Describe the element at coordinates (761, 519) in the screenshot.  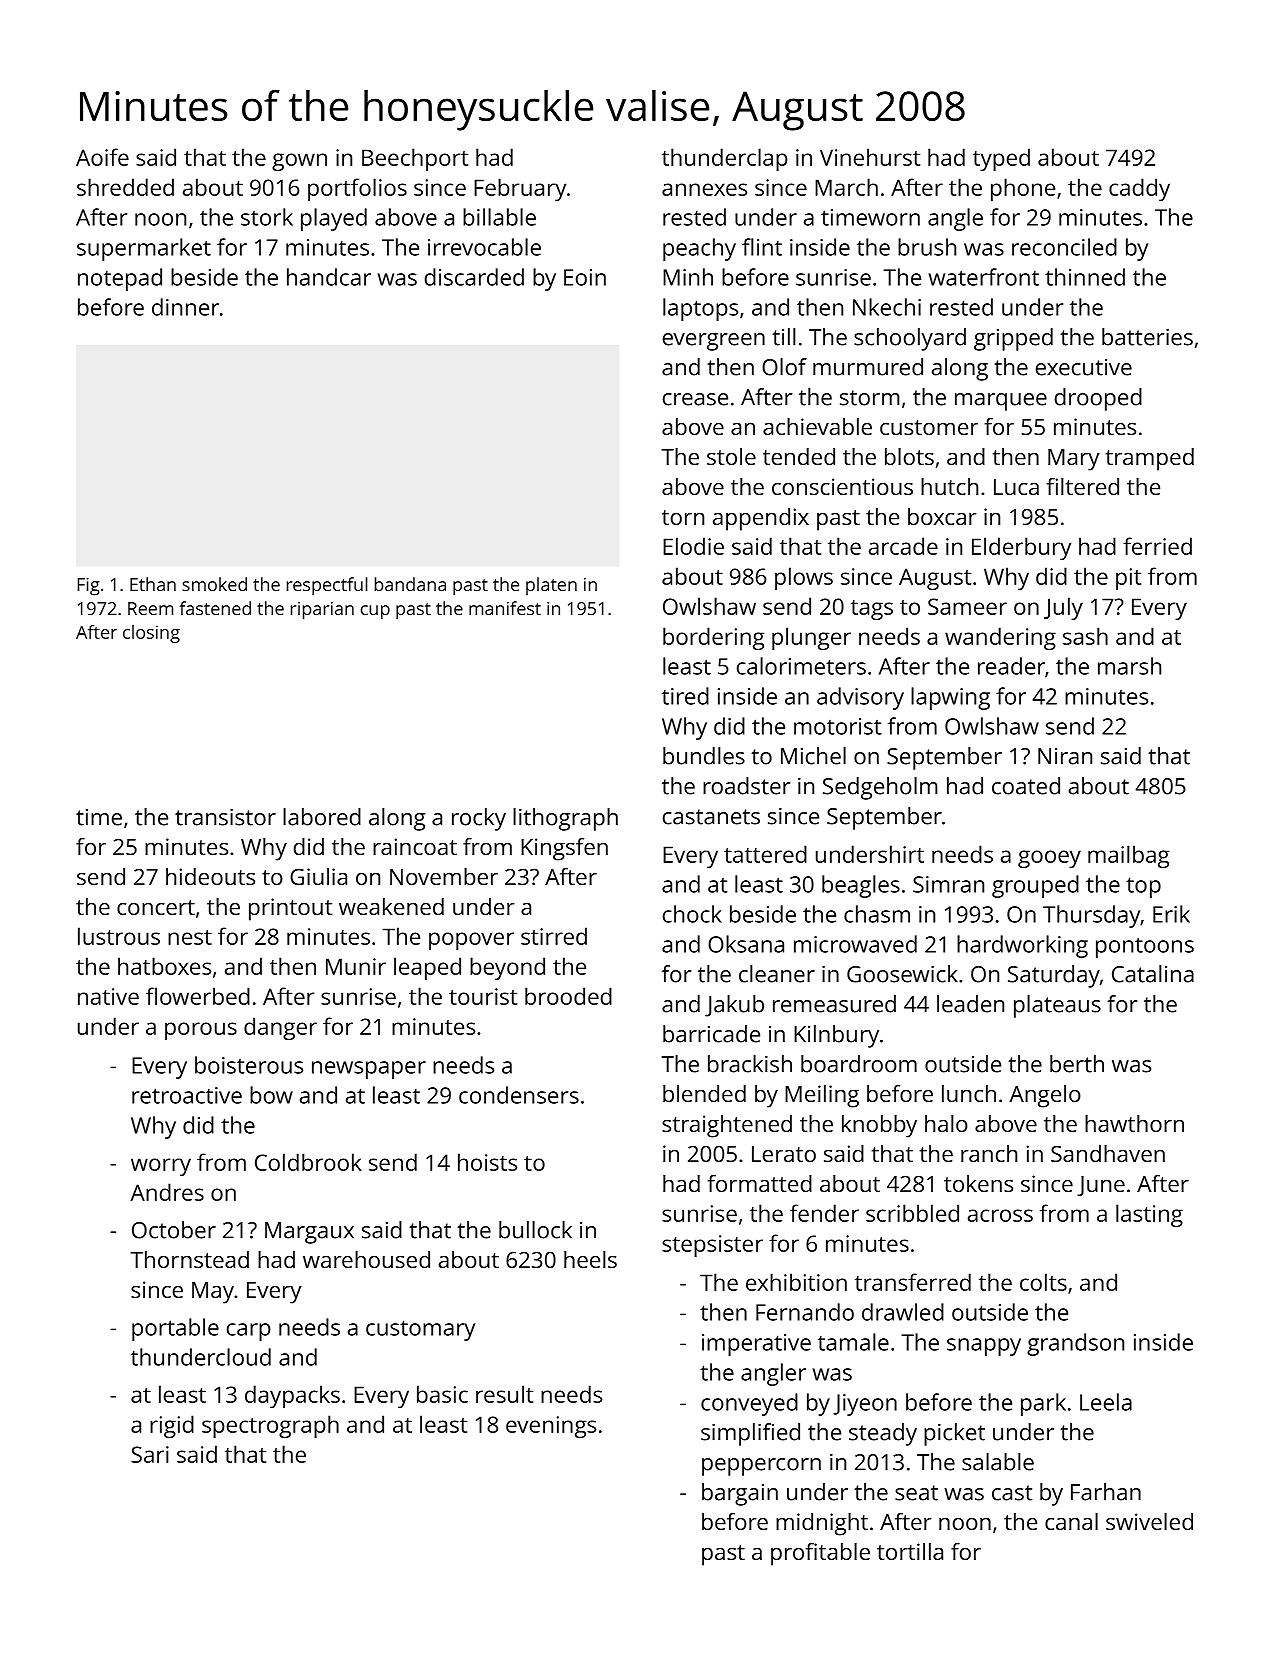
I see `appendix` at that location.
